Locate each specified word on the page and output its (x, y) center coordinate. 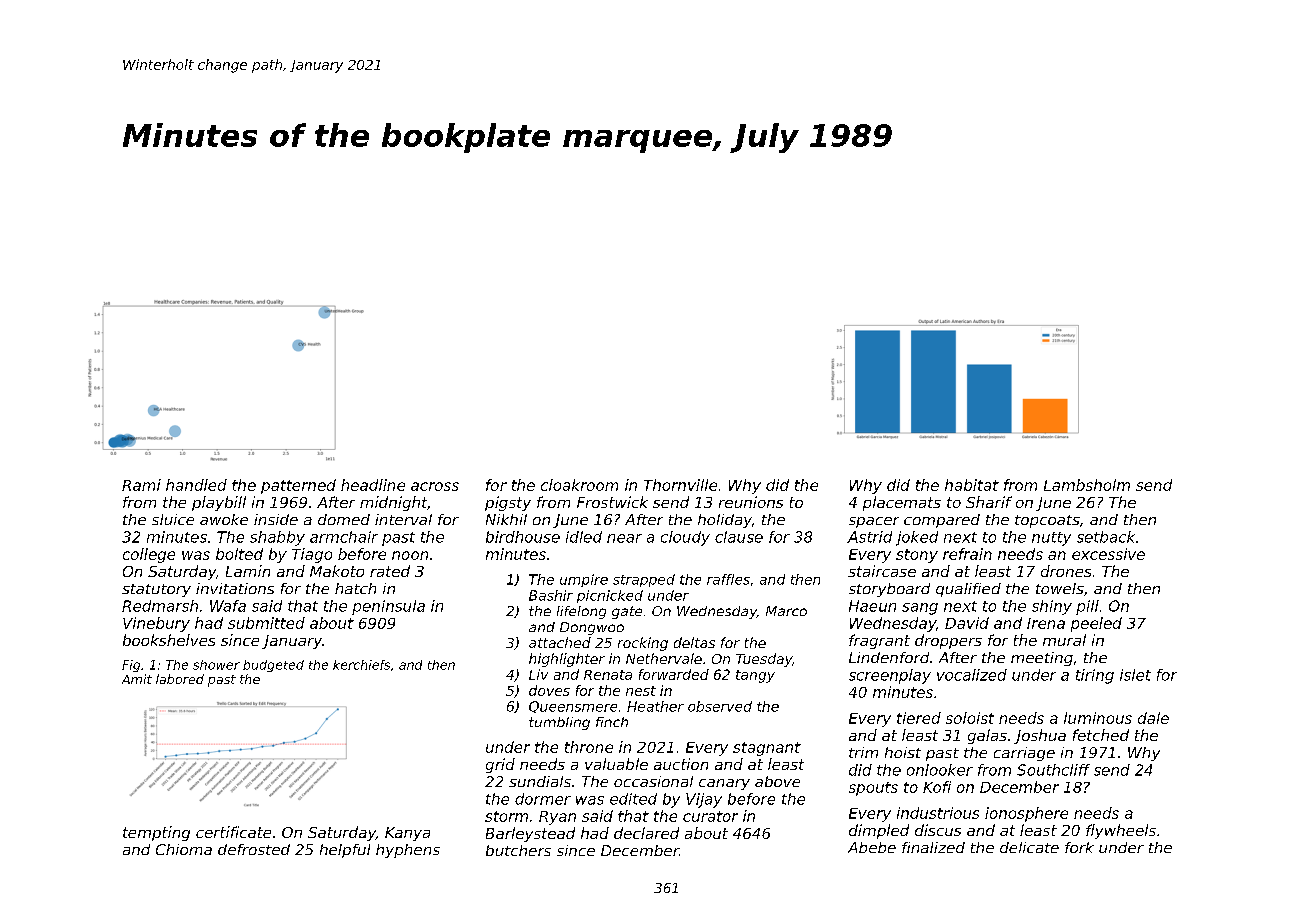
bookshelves (169, 640)
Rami (141, 485)
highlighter (567, 660)
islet (1135, 675)
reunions (751, 502)
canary (724, 784)
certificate (233, 832)
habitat (972, 485)
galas (987, 736)
